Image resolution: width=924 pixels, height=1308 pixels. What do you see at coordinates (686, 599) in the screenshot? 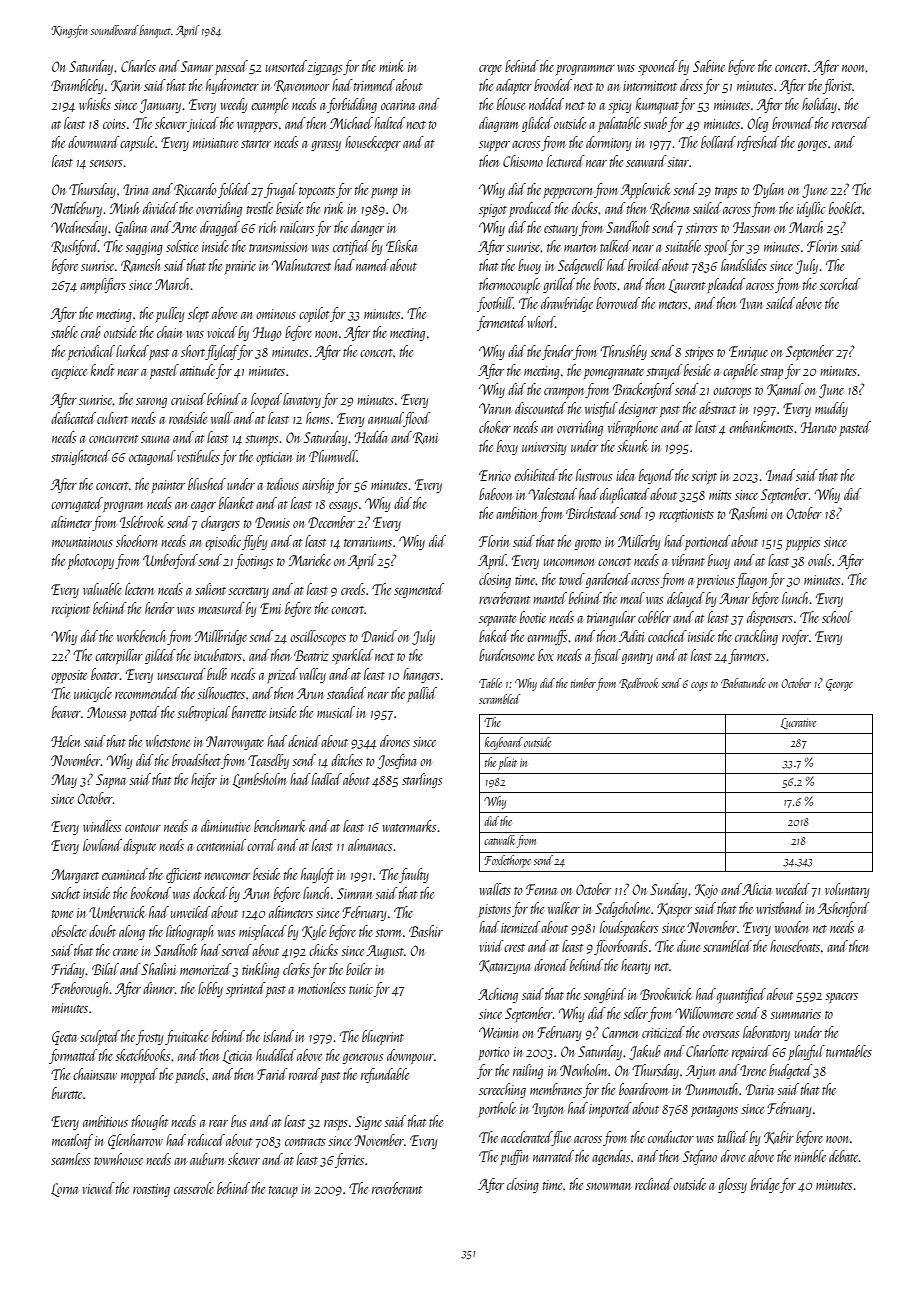
I see `delayed` at bounding box center [686, 599].
